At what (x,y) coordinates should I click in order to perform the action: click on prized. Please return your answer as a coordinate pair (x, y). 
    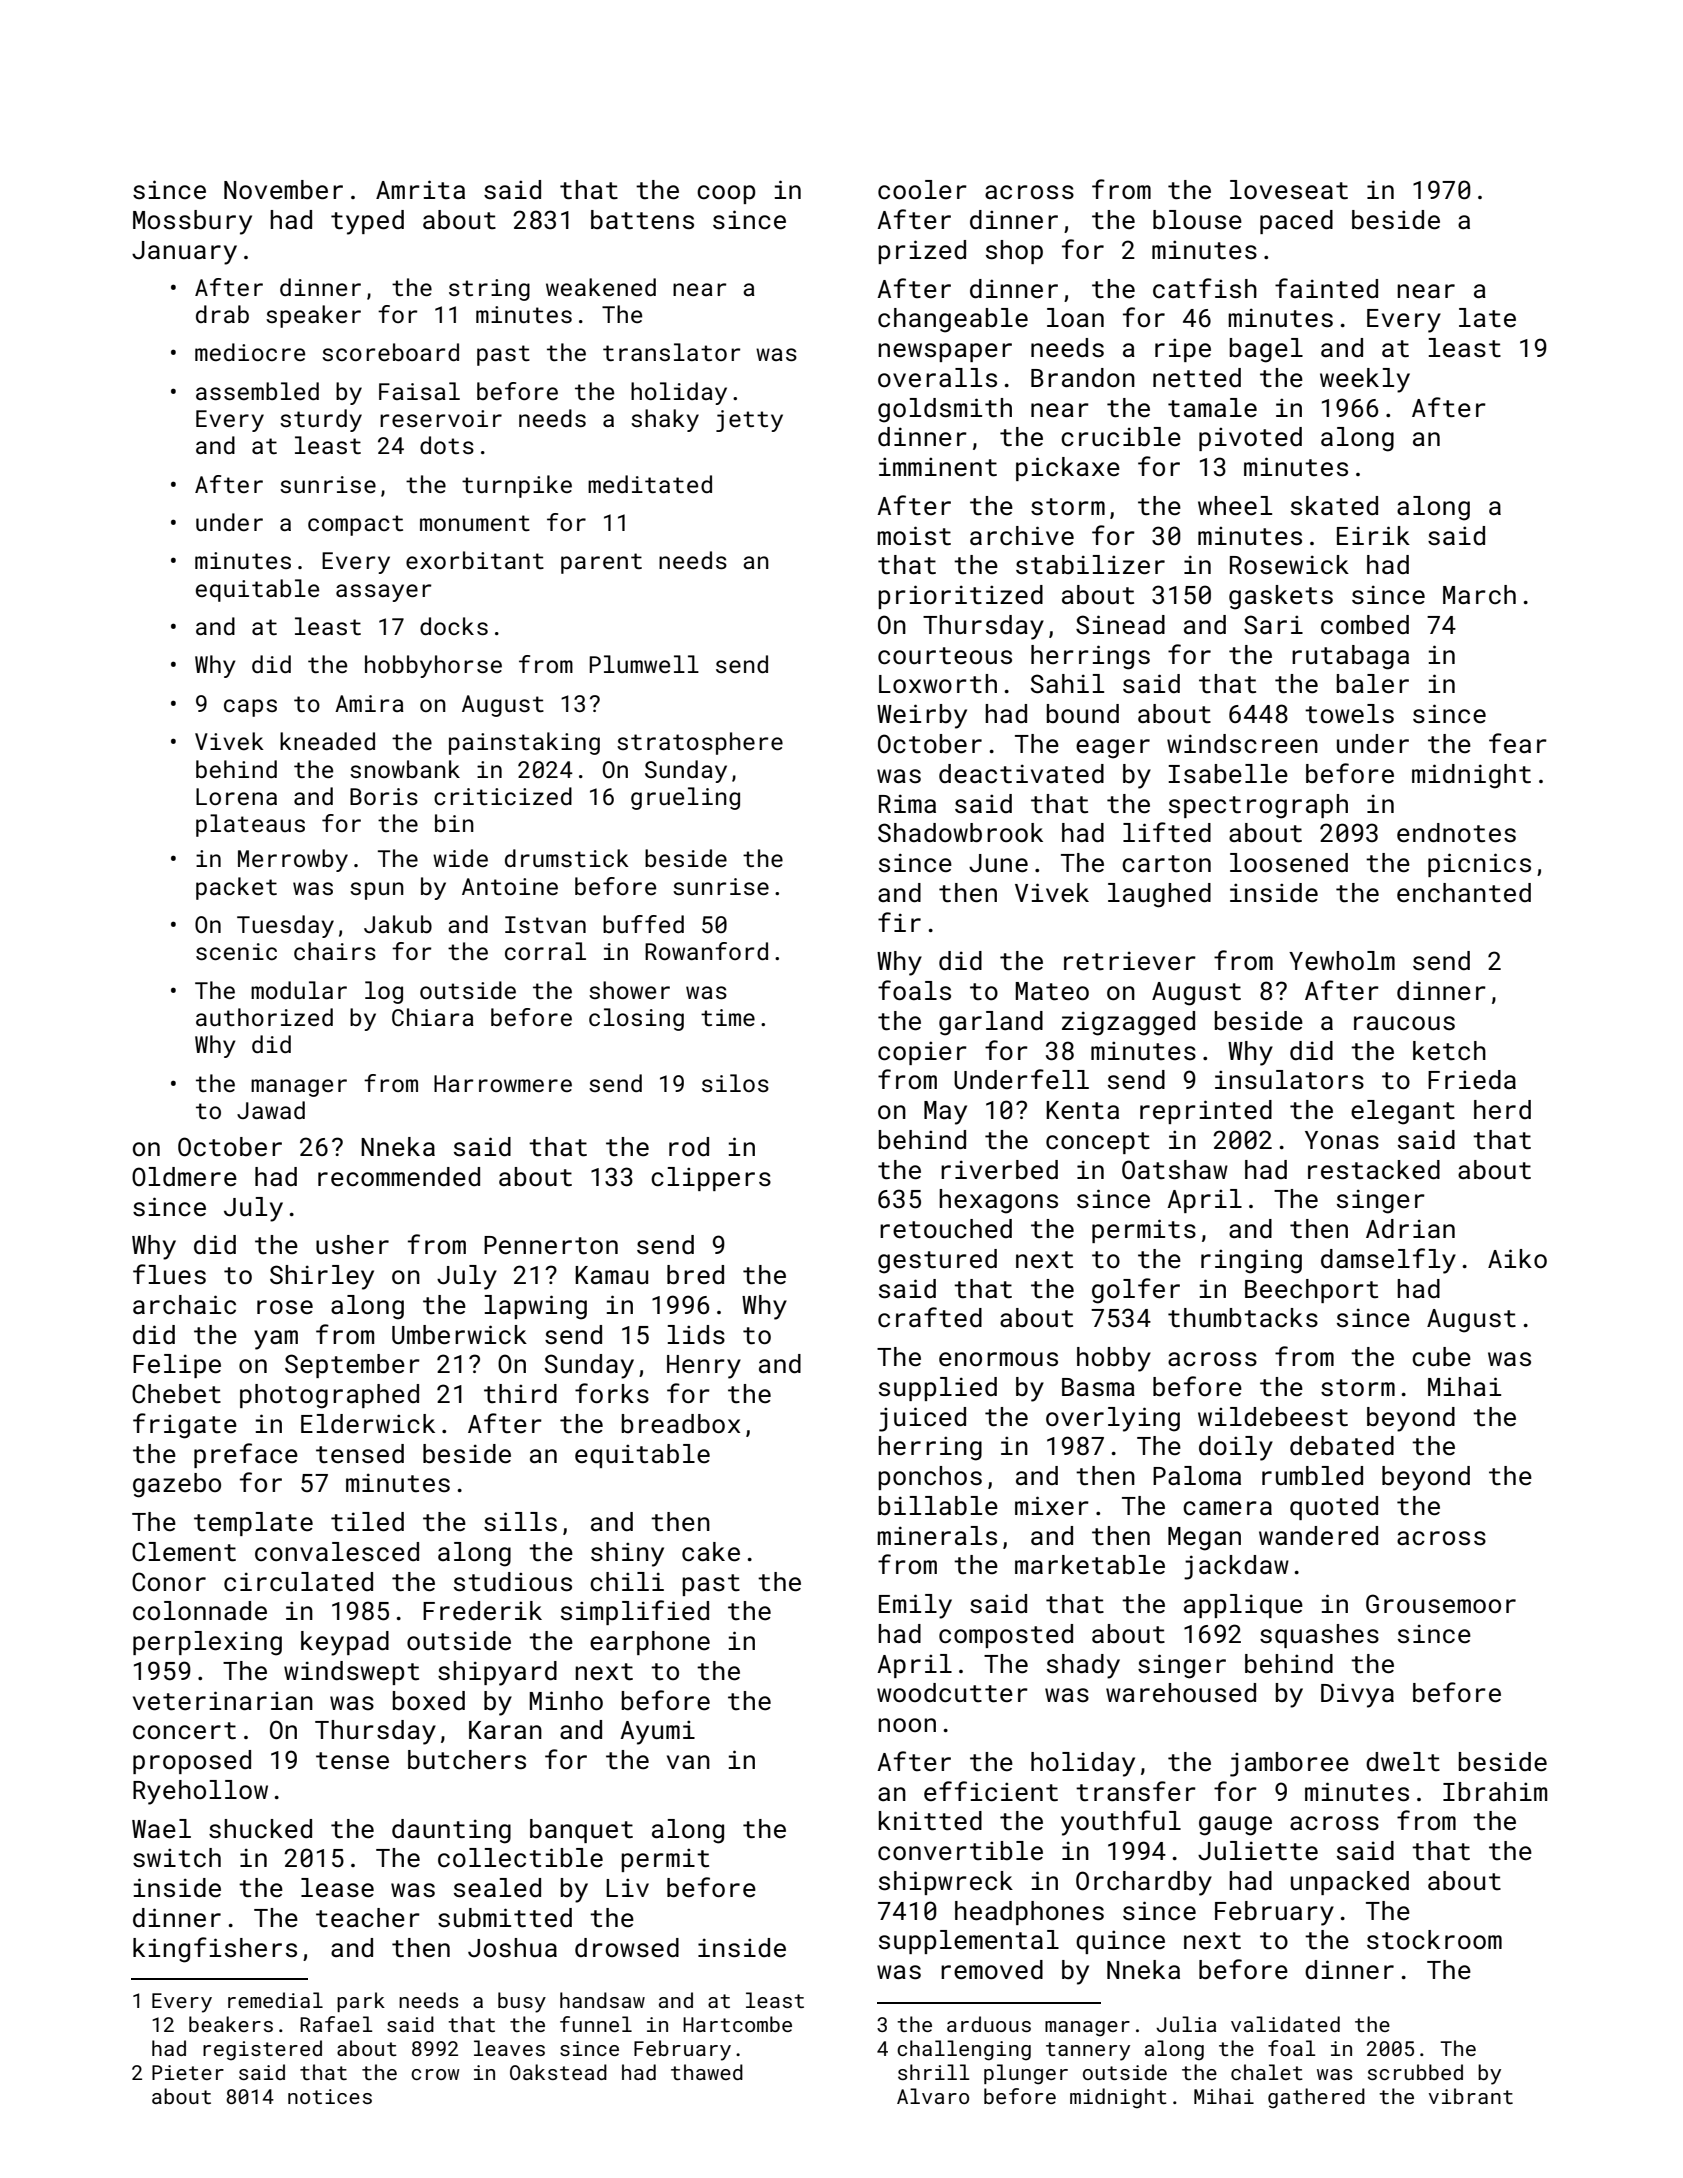
    Looking at the image, I should click on (922, 252).
